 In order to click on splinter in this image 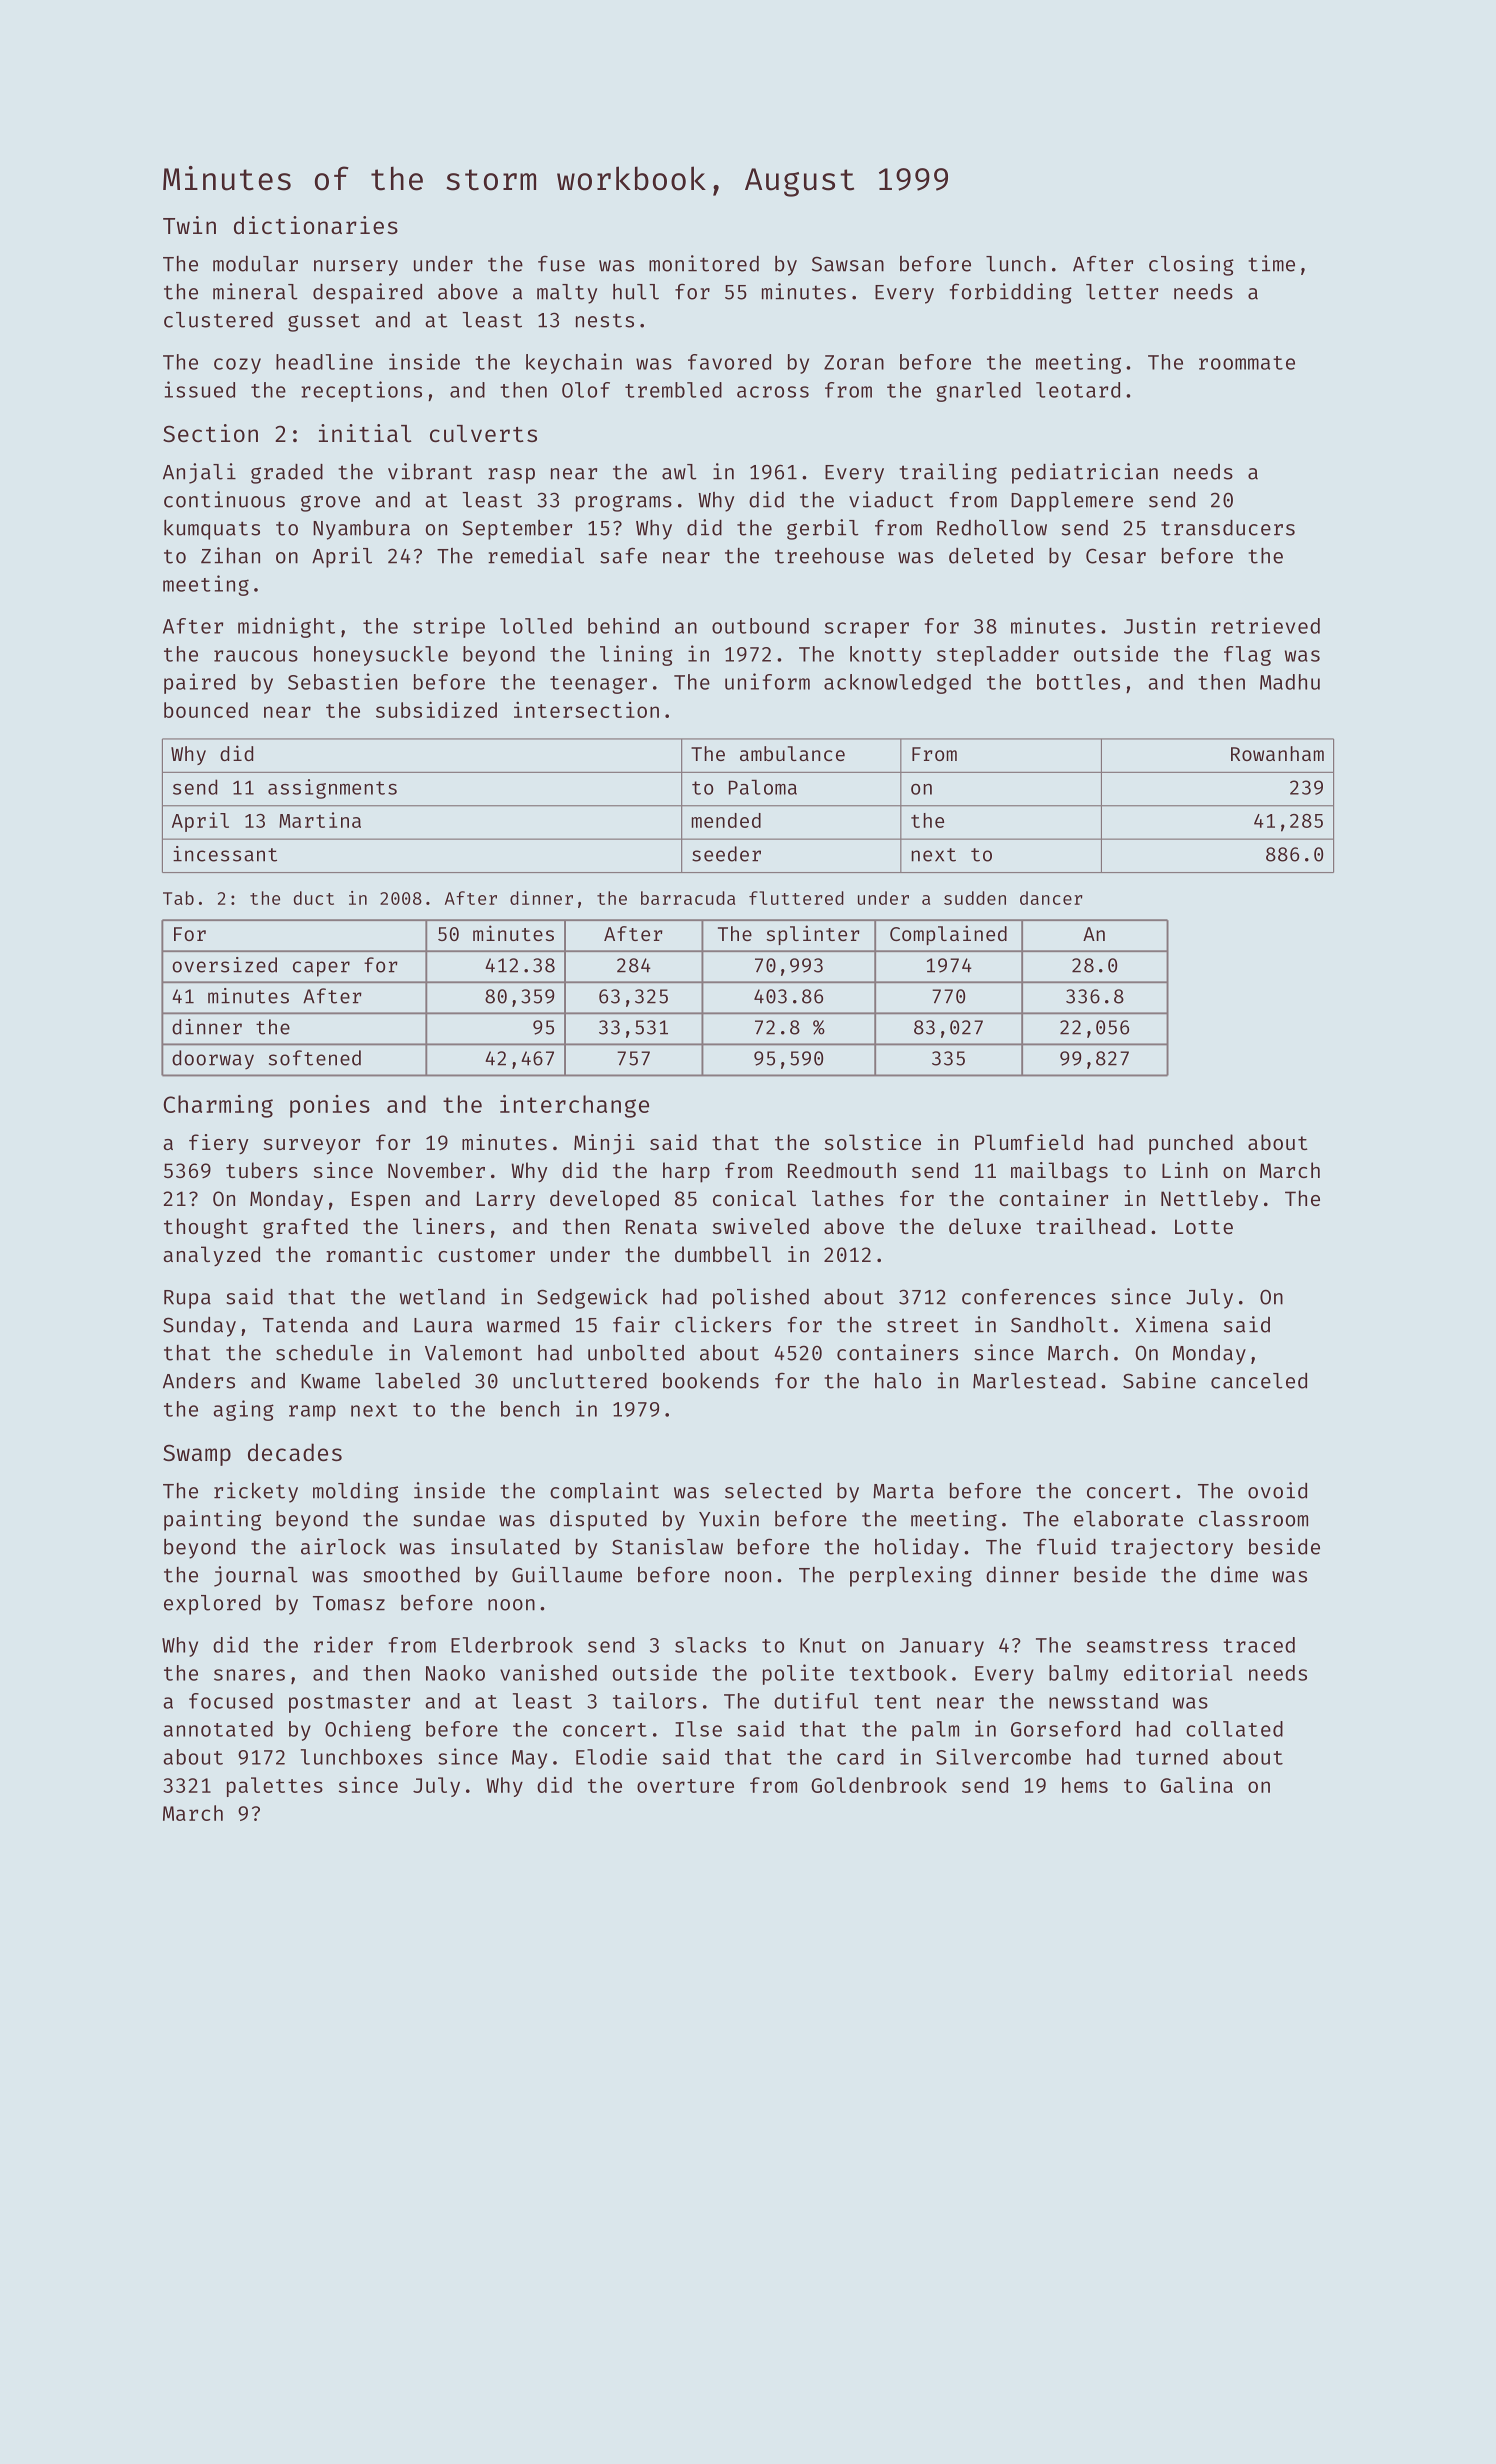, I will do `click(813, 935)`.
